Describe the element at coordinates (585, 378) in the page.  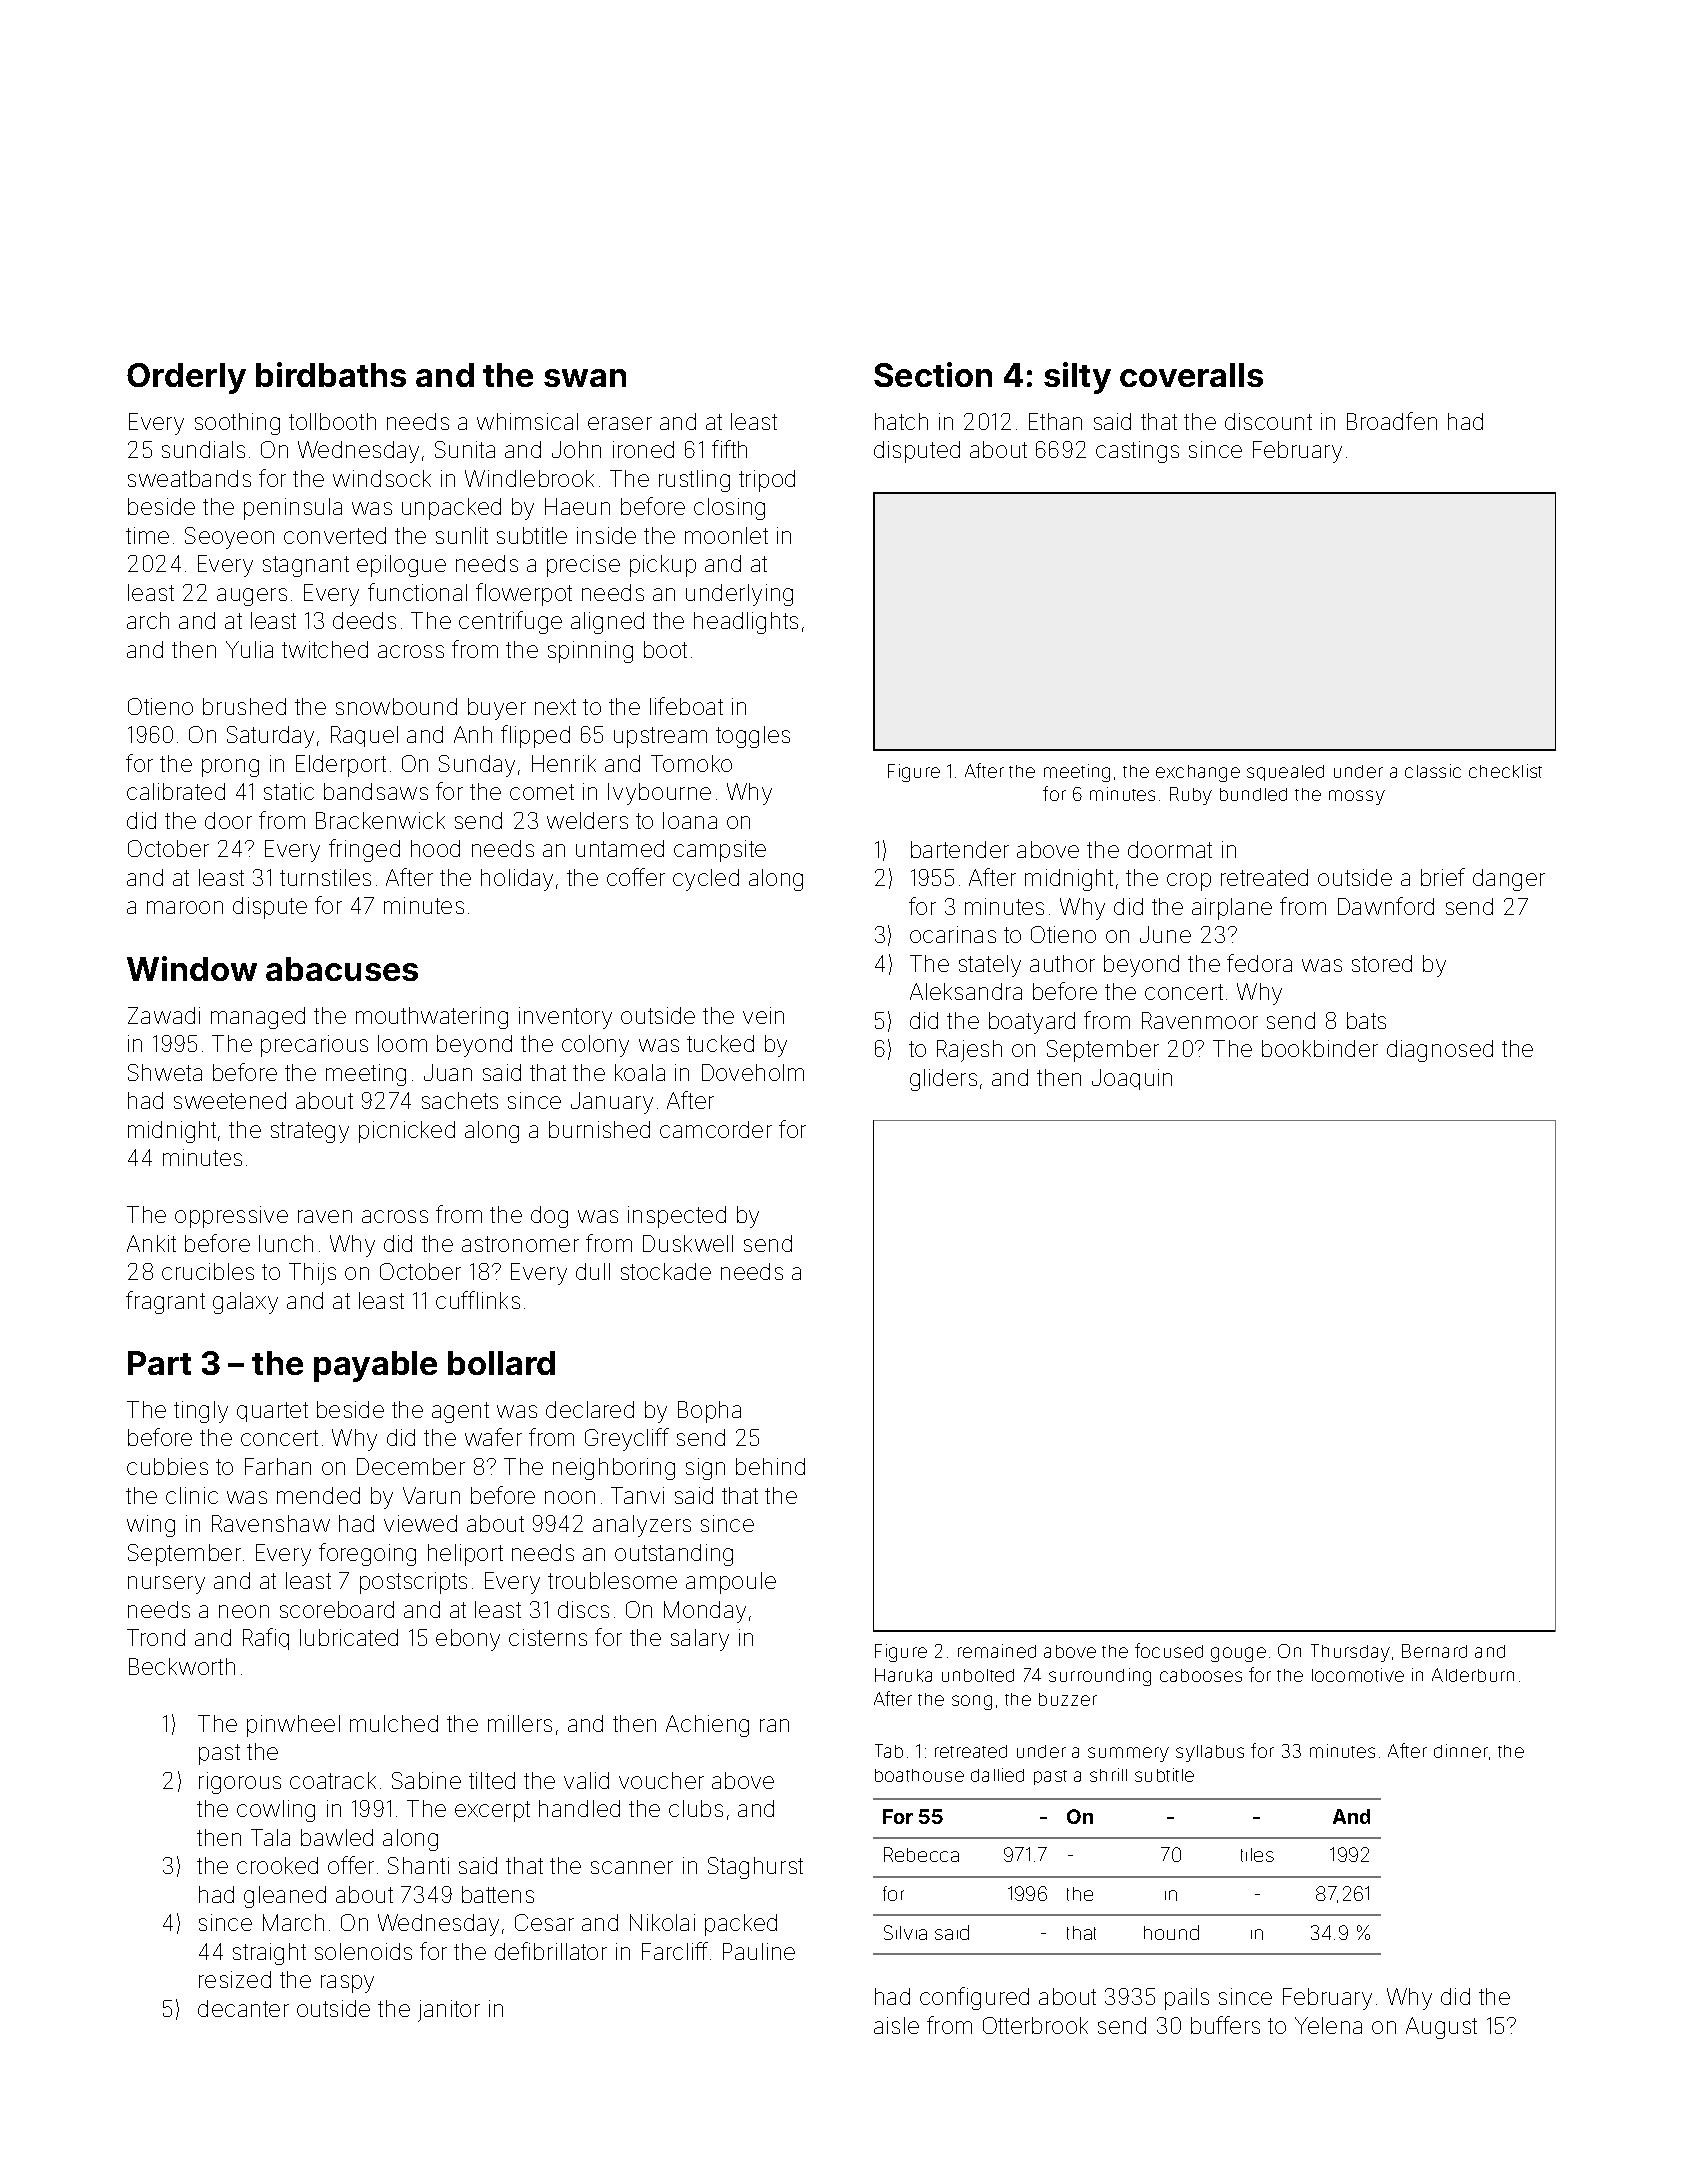
I see `swan` at that location.
